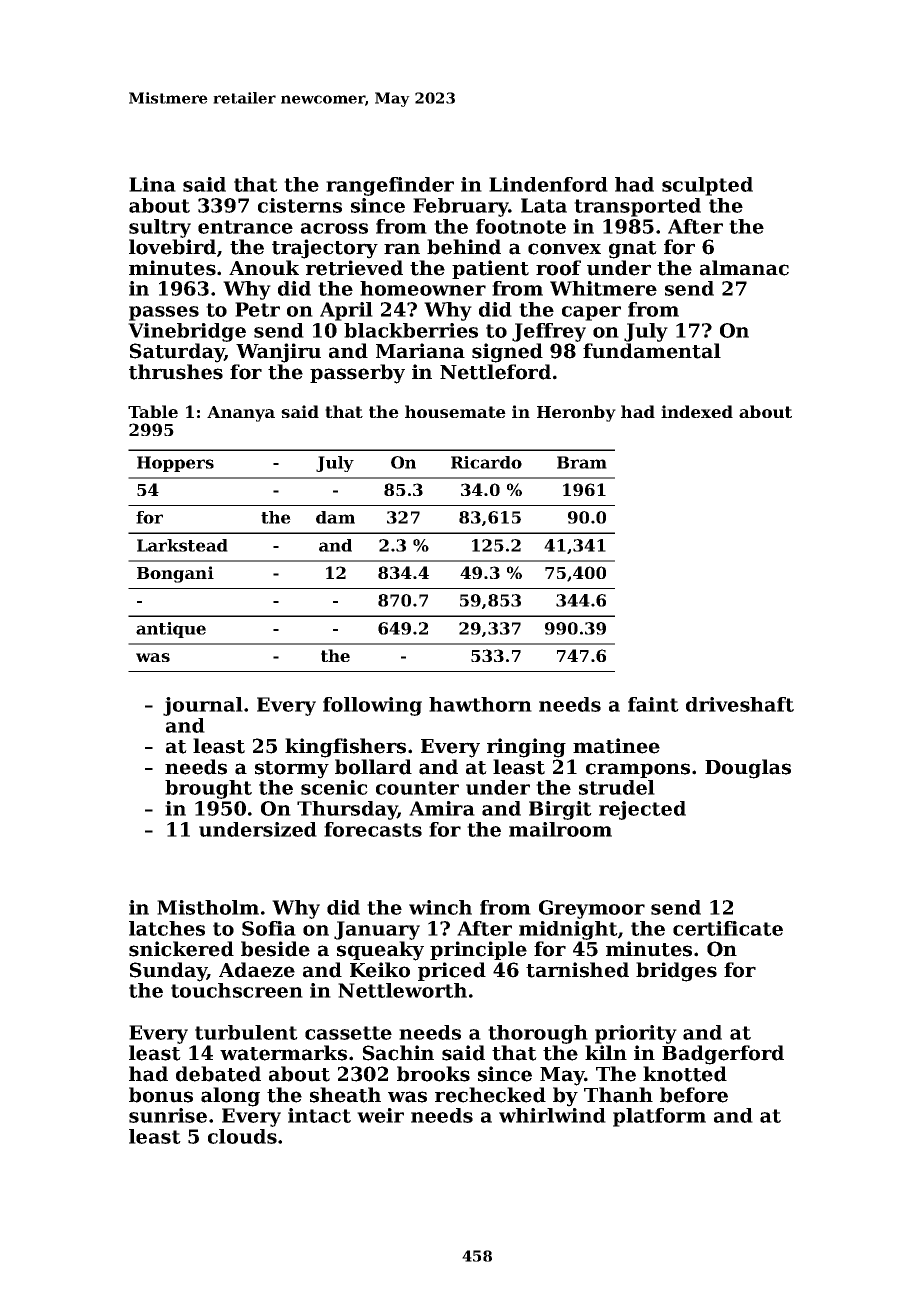  Describe the element at coordinates (685, 1074) in the page. I see `knotted` at that location.
